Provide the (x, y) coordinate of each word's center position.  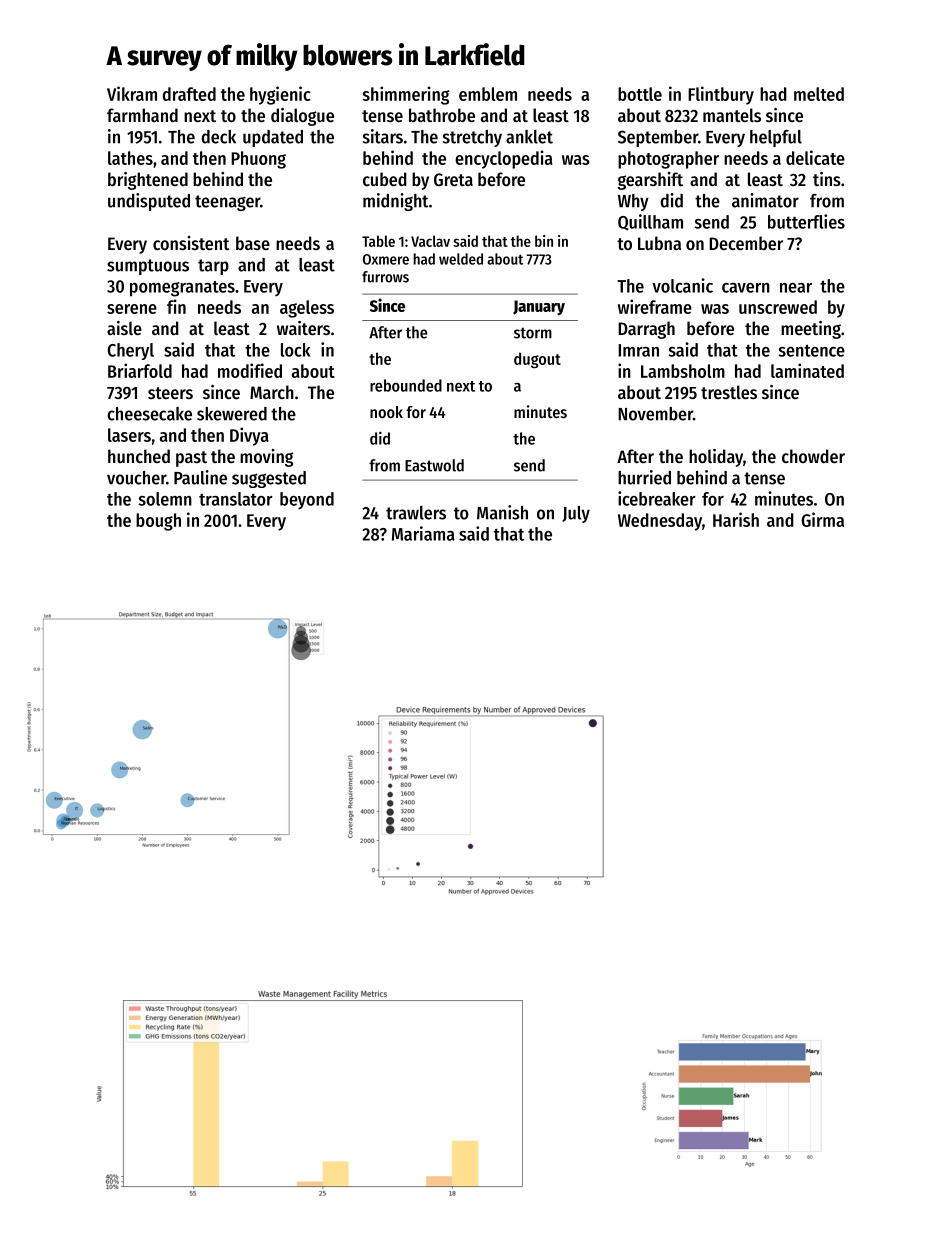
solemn (165, 499)
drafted (189, 94)
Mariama (423, 533)
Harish (736, 519)
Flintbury (721, 95)
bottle (640, 94)
